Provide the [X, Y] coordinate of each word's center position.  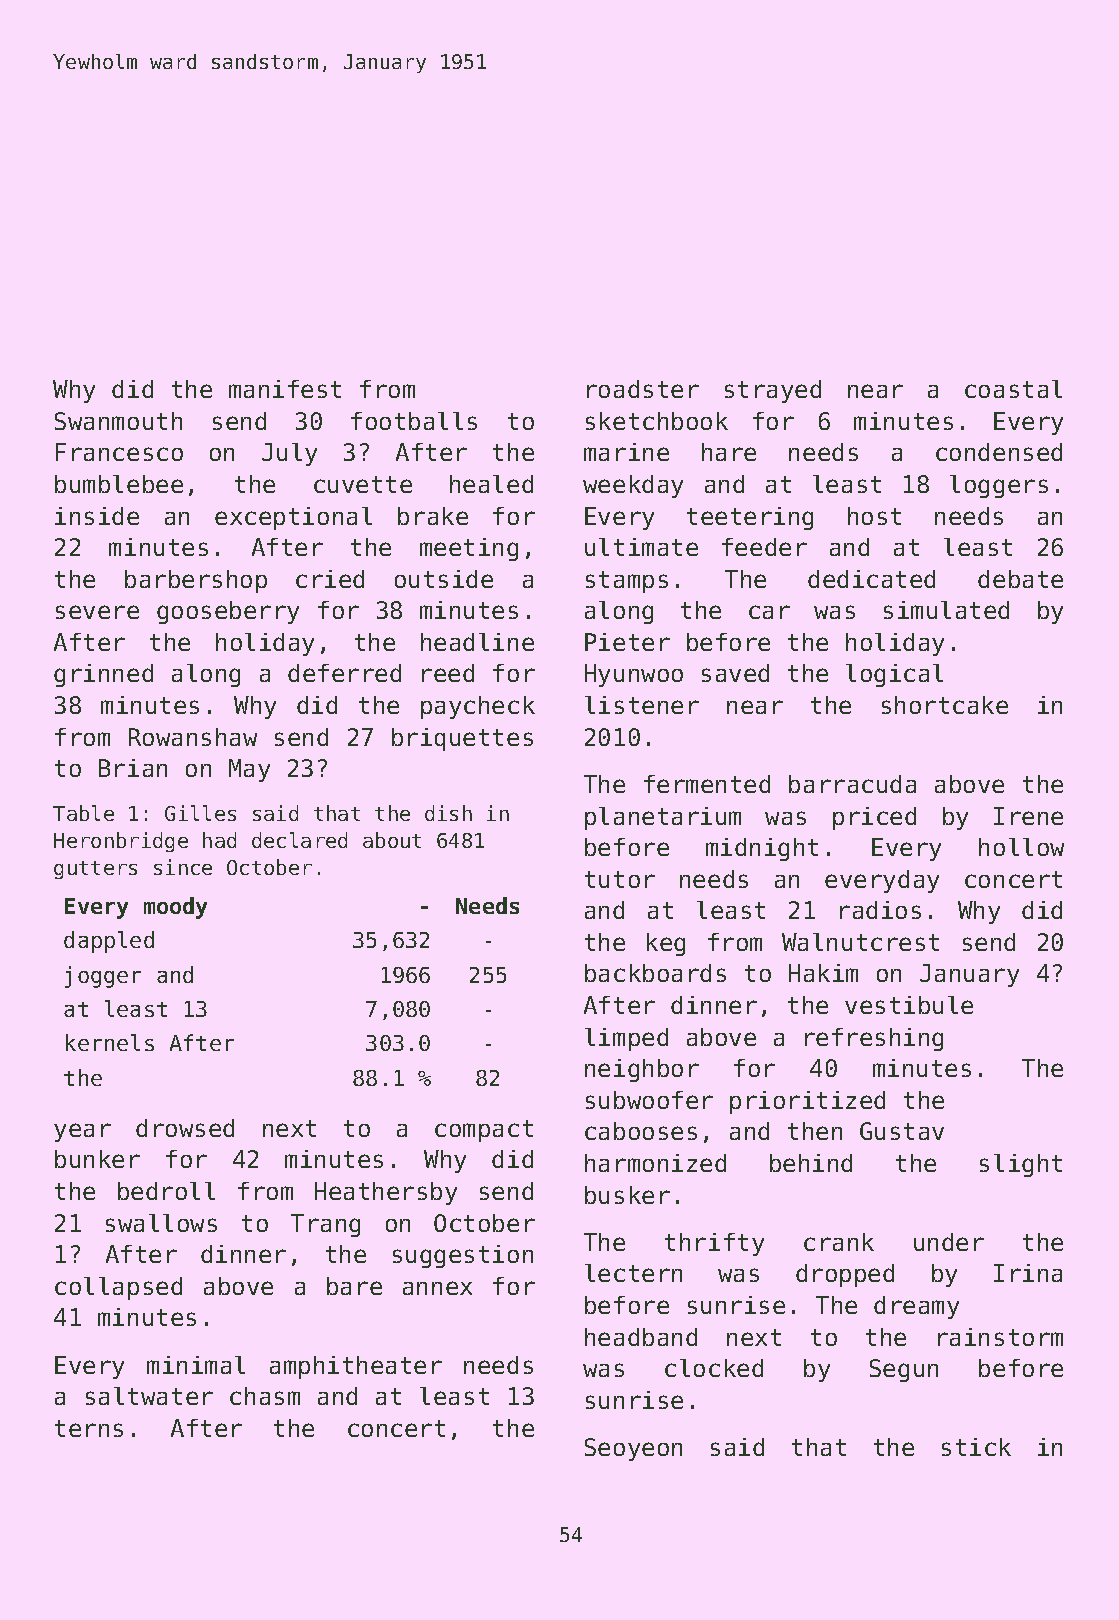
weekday [633, 486]
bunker [97, 1159]
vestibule [909, 1005]
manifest [285, 389]
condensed [999, 452]
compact [484, 1131]
